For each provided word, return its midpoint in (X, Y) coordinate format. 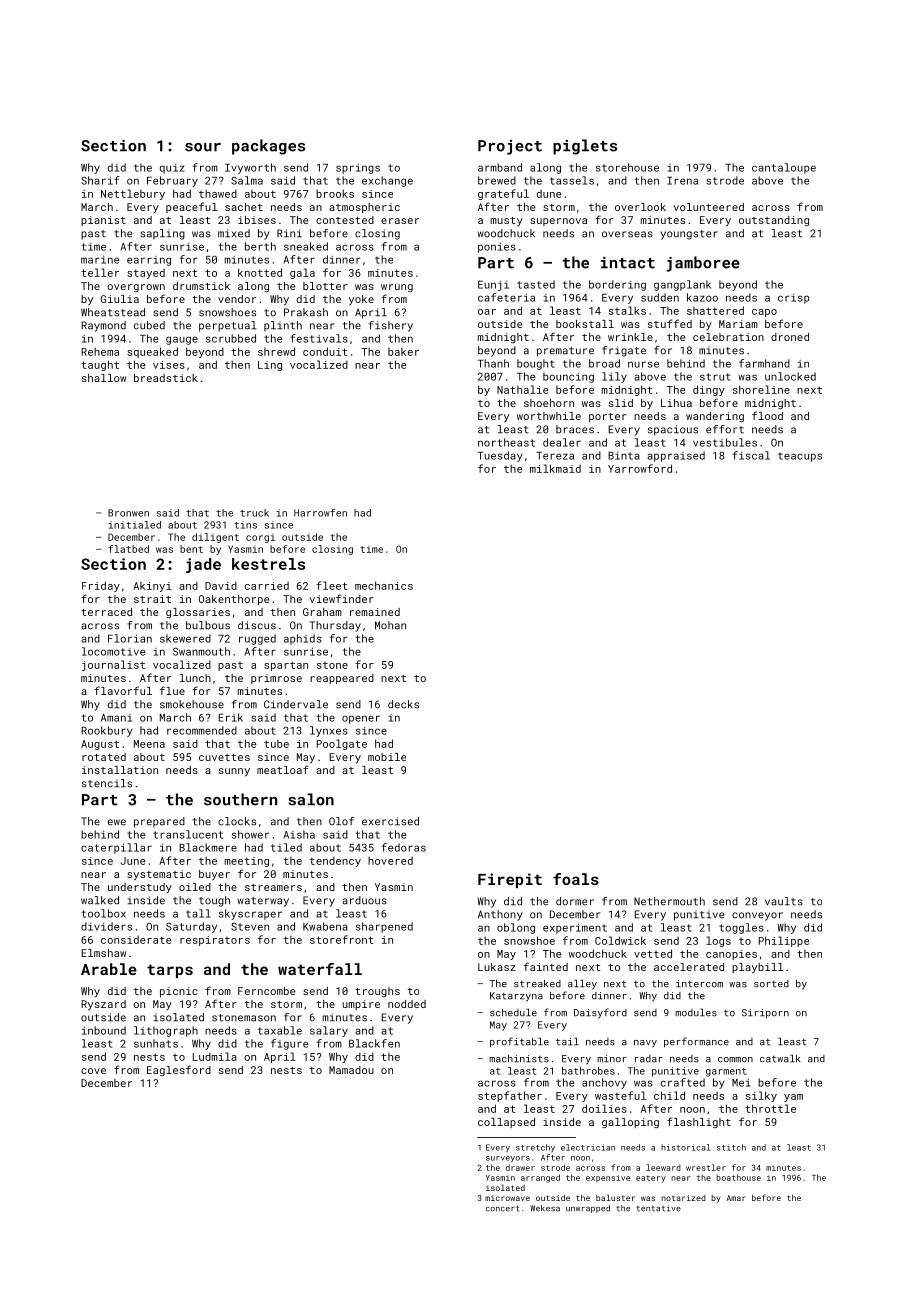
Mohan (390, 625)
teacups (800, 457)
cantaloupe (784, 168)
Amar (736, 1198)
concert (502, 1209)
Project (510, 147)
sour (203, 147)
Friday (101, 586)
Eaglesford (179, 1070)
